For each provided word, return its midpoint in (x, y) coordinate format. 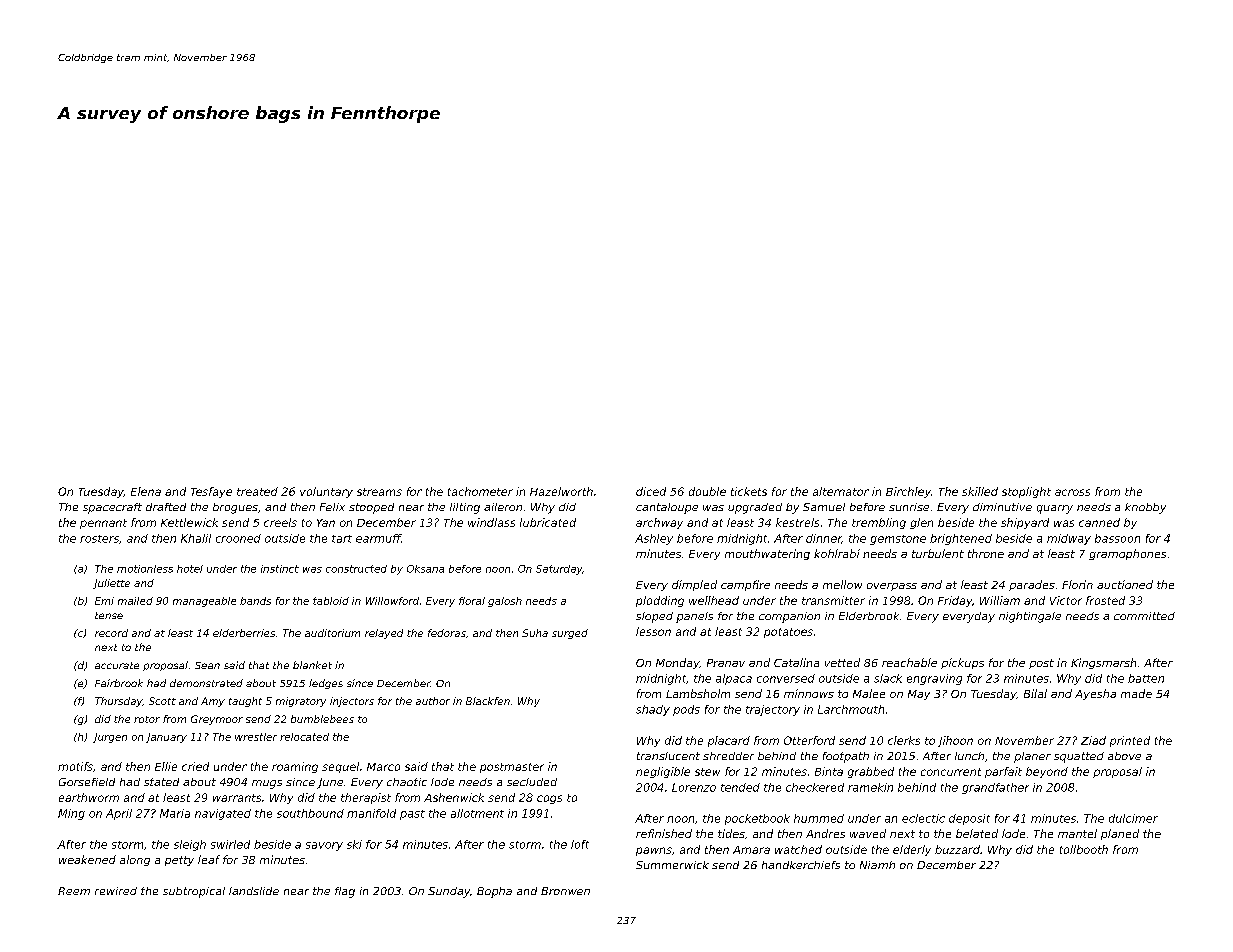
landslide (254, 891)
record (111, 633)
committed (1144, 616)
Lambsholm (698, 693)
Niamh (877, 865)
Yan (326, 523)
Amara (751, 850)
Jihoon (955, 741)
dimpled (694, 585)
